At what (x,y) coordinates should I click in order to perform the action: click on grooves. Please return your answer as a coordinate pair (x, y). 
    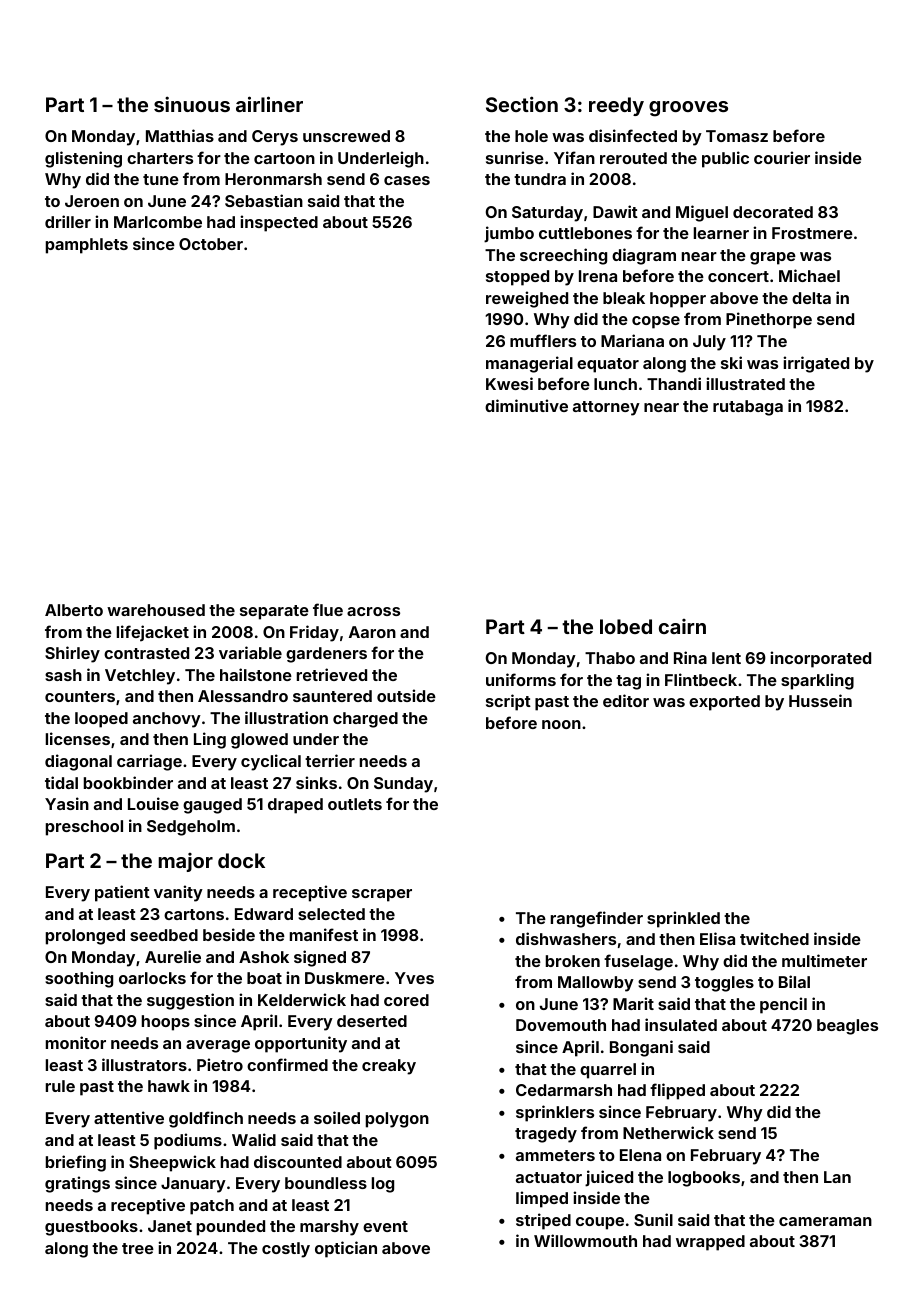
    Looking at the image, I should click on (688, 109).
